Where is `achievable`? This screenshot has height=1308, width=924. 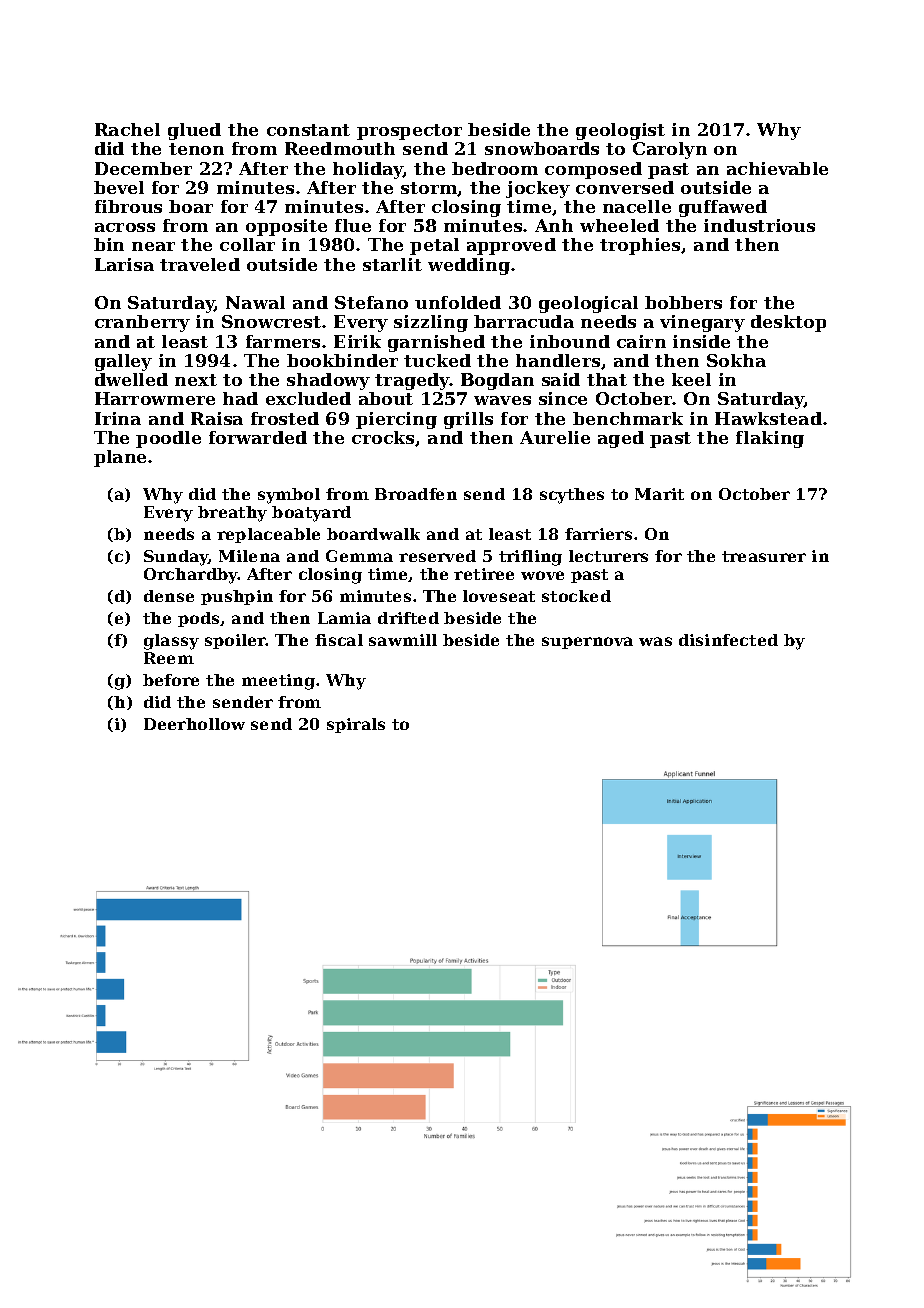 achievable is located at coordinates (777, 168).
